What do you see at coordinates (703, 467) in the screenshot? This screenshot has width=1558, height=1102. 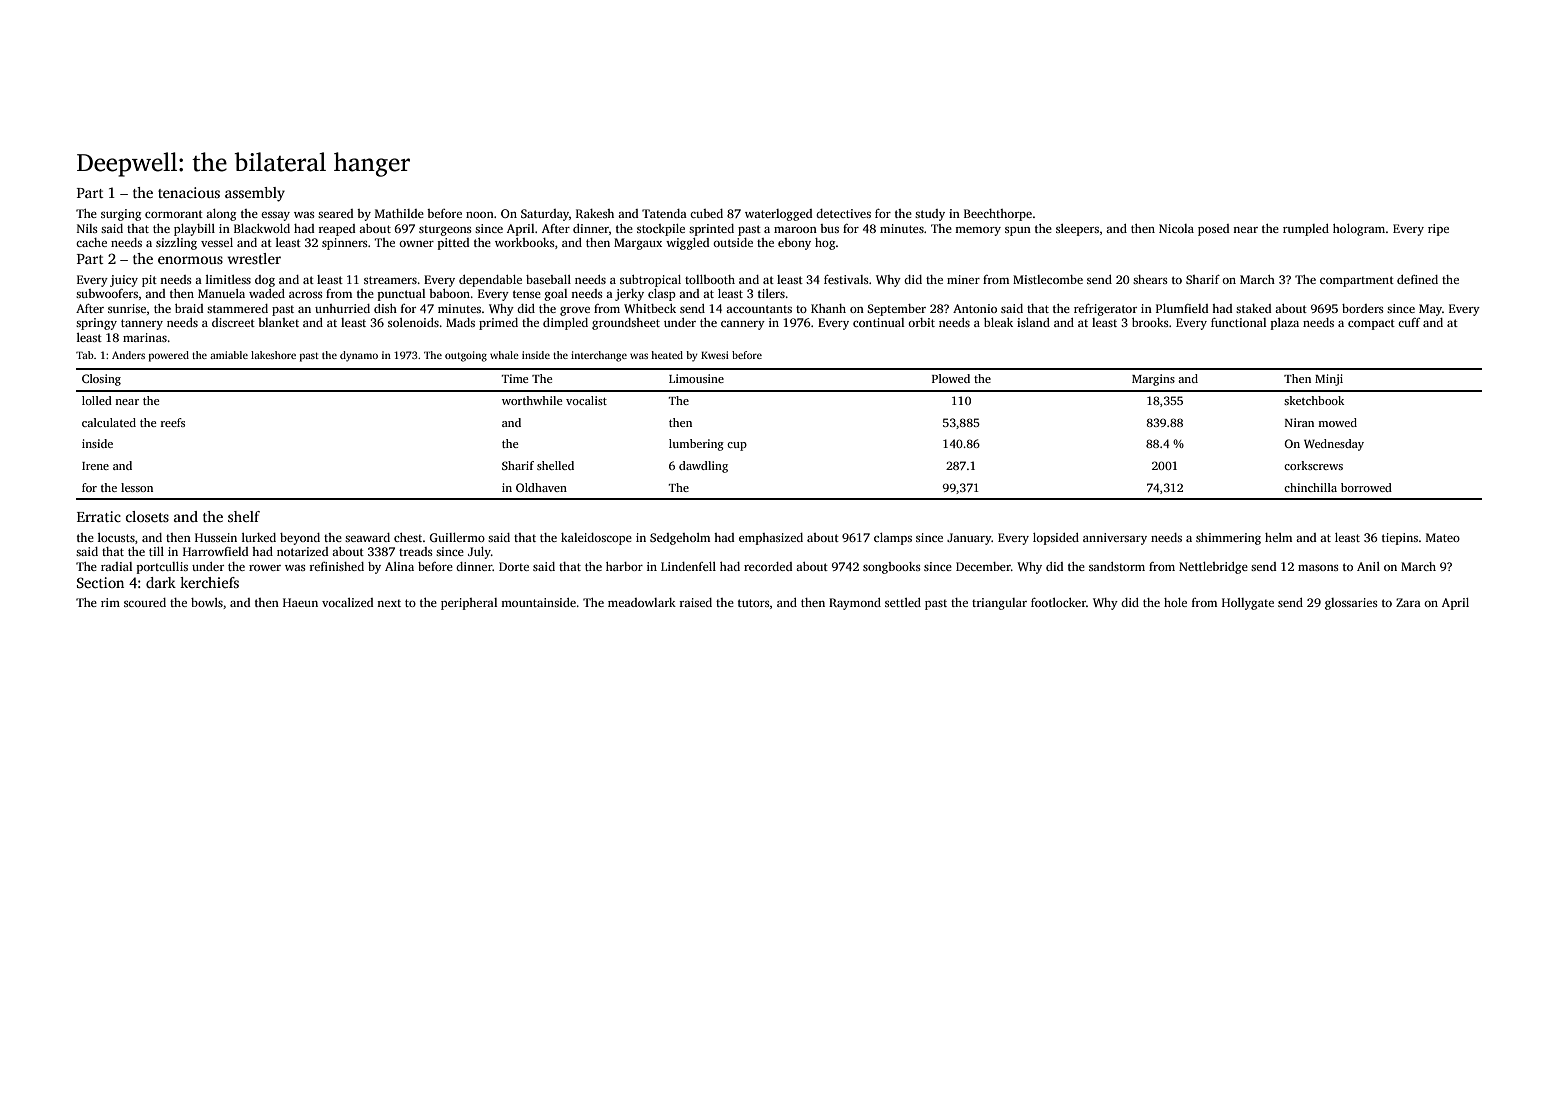 I see `dawdling` at bounding box center [703, 467].
